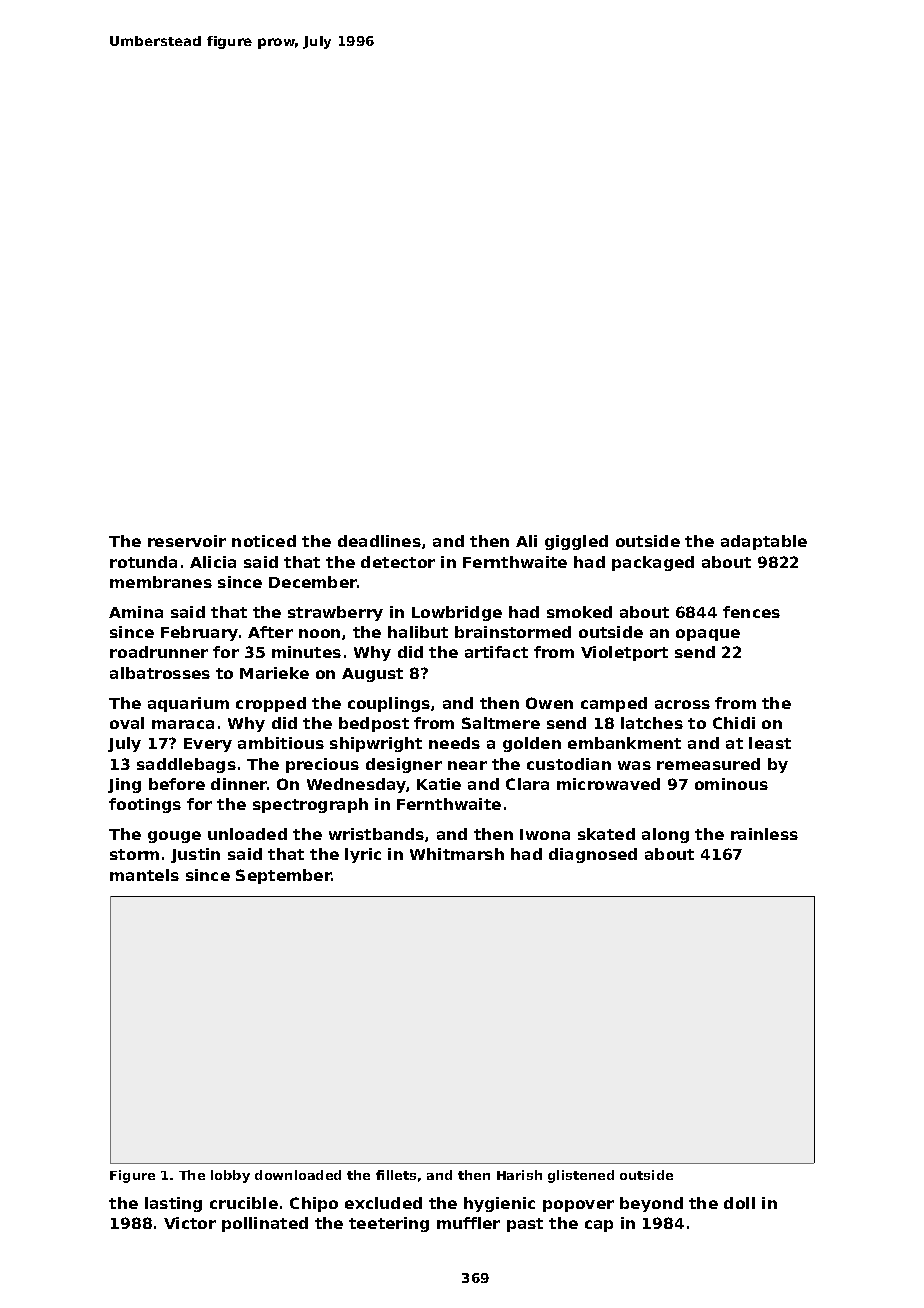 This screenshot has height=1308, width=924. Describe the element at coordinates (298, 1175) in the screenshot. I see `downloaded` at that location.
